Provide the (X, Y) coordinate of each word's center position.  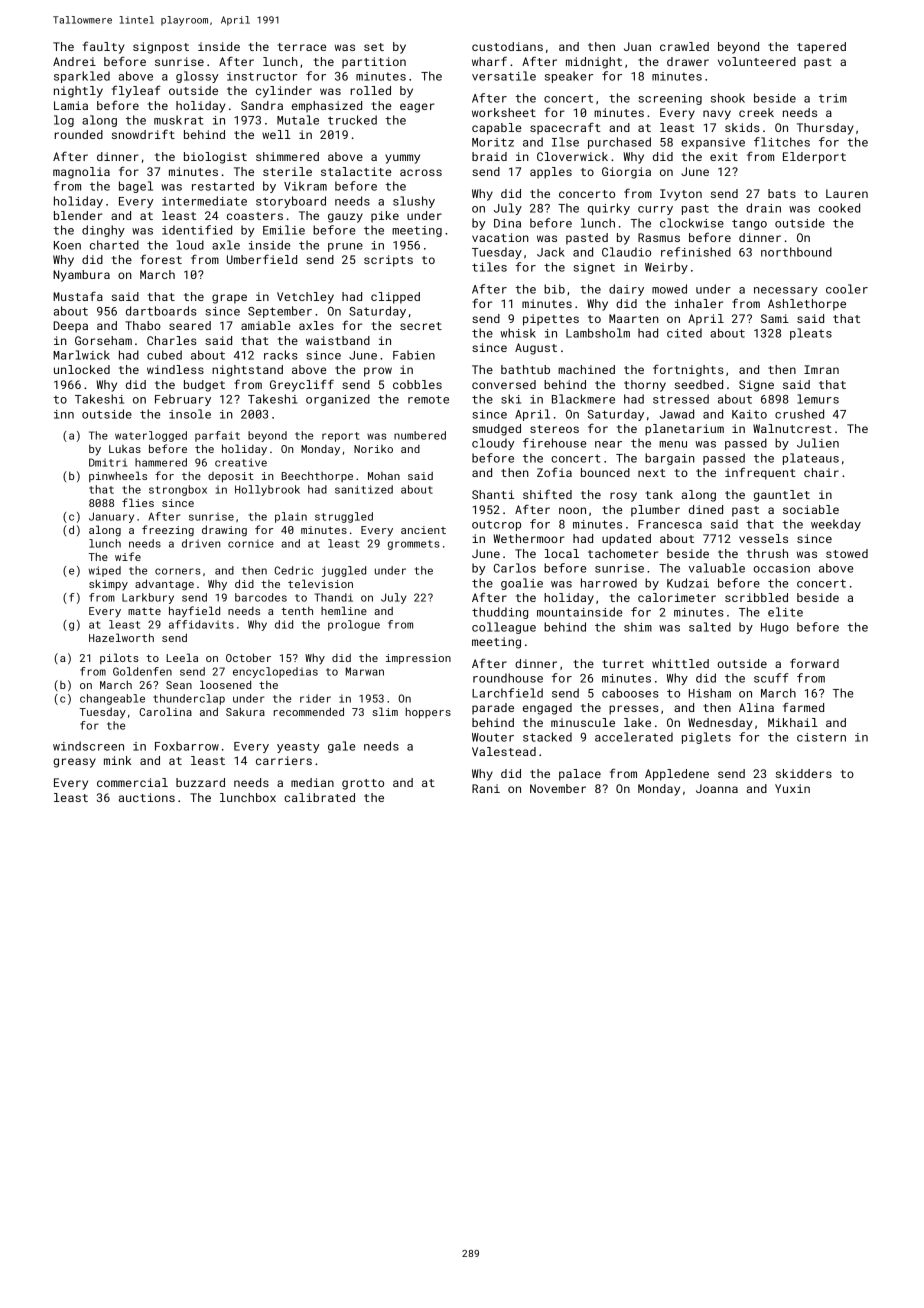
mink (118, 760)
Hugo (775, 628)
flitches (782, 142)
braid (489, 156)
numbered (420, 435)
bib (554, 289)
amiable (266, 325)
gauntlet (782, 496)
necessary (786, 291)
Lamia (71, 105)
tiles (489, 267)
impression (418, 659)
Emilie (284, 230)
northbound (796, 252)
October (248, 657)
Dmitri (108, 462)
